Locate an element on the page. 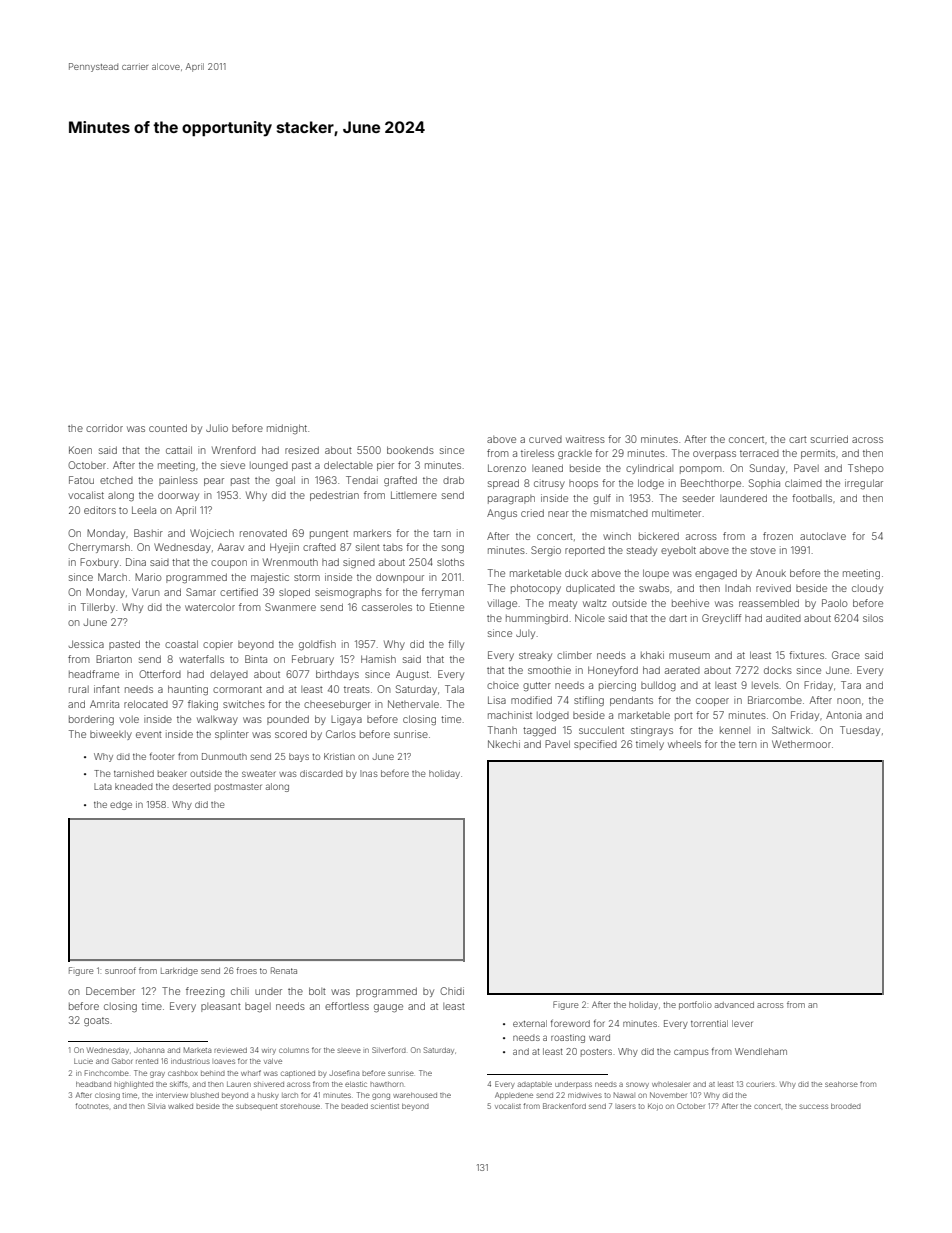  corridor is located at coordinates (104, 428).
